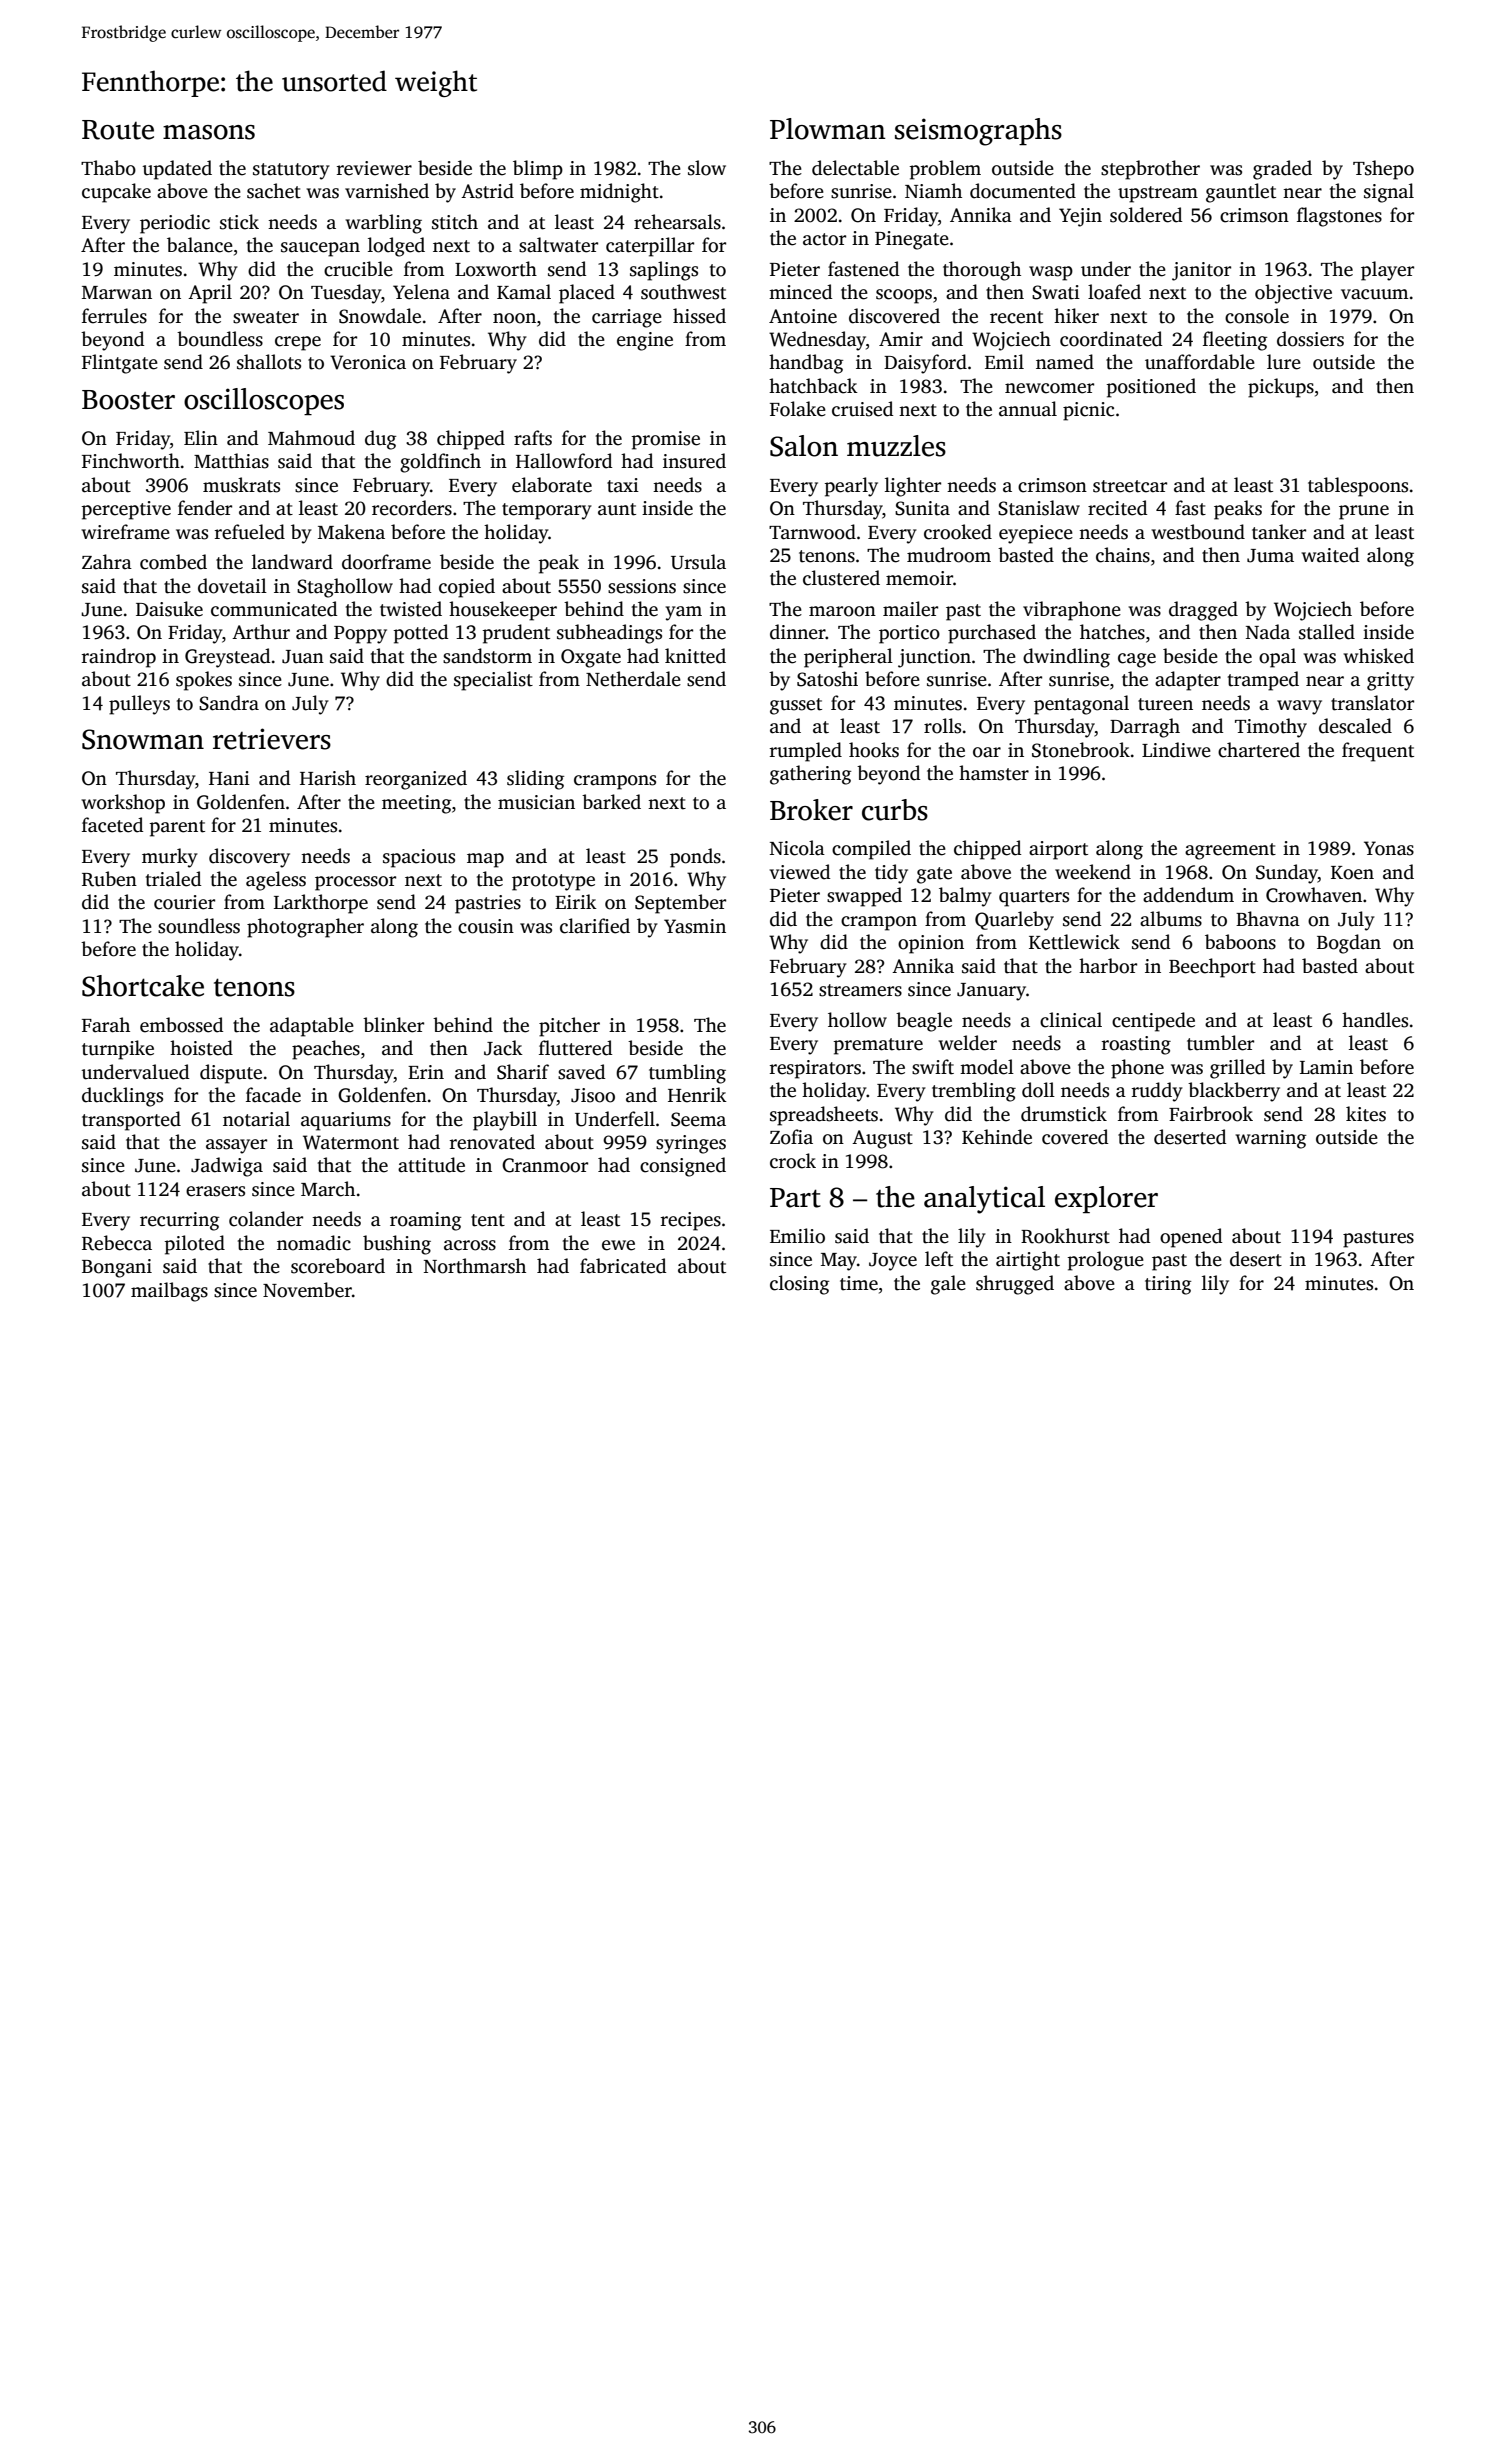 This screenshot has width=1496, height=2464. What do you see at coordinates (1198, 532) in the screenshot?
I see `westbound` at bounding box center [1198, 532].
